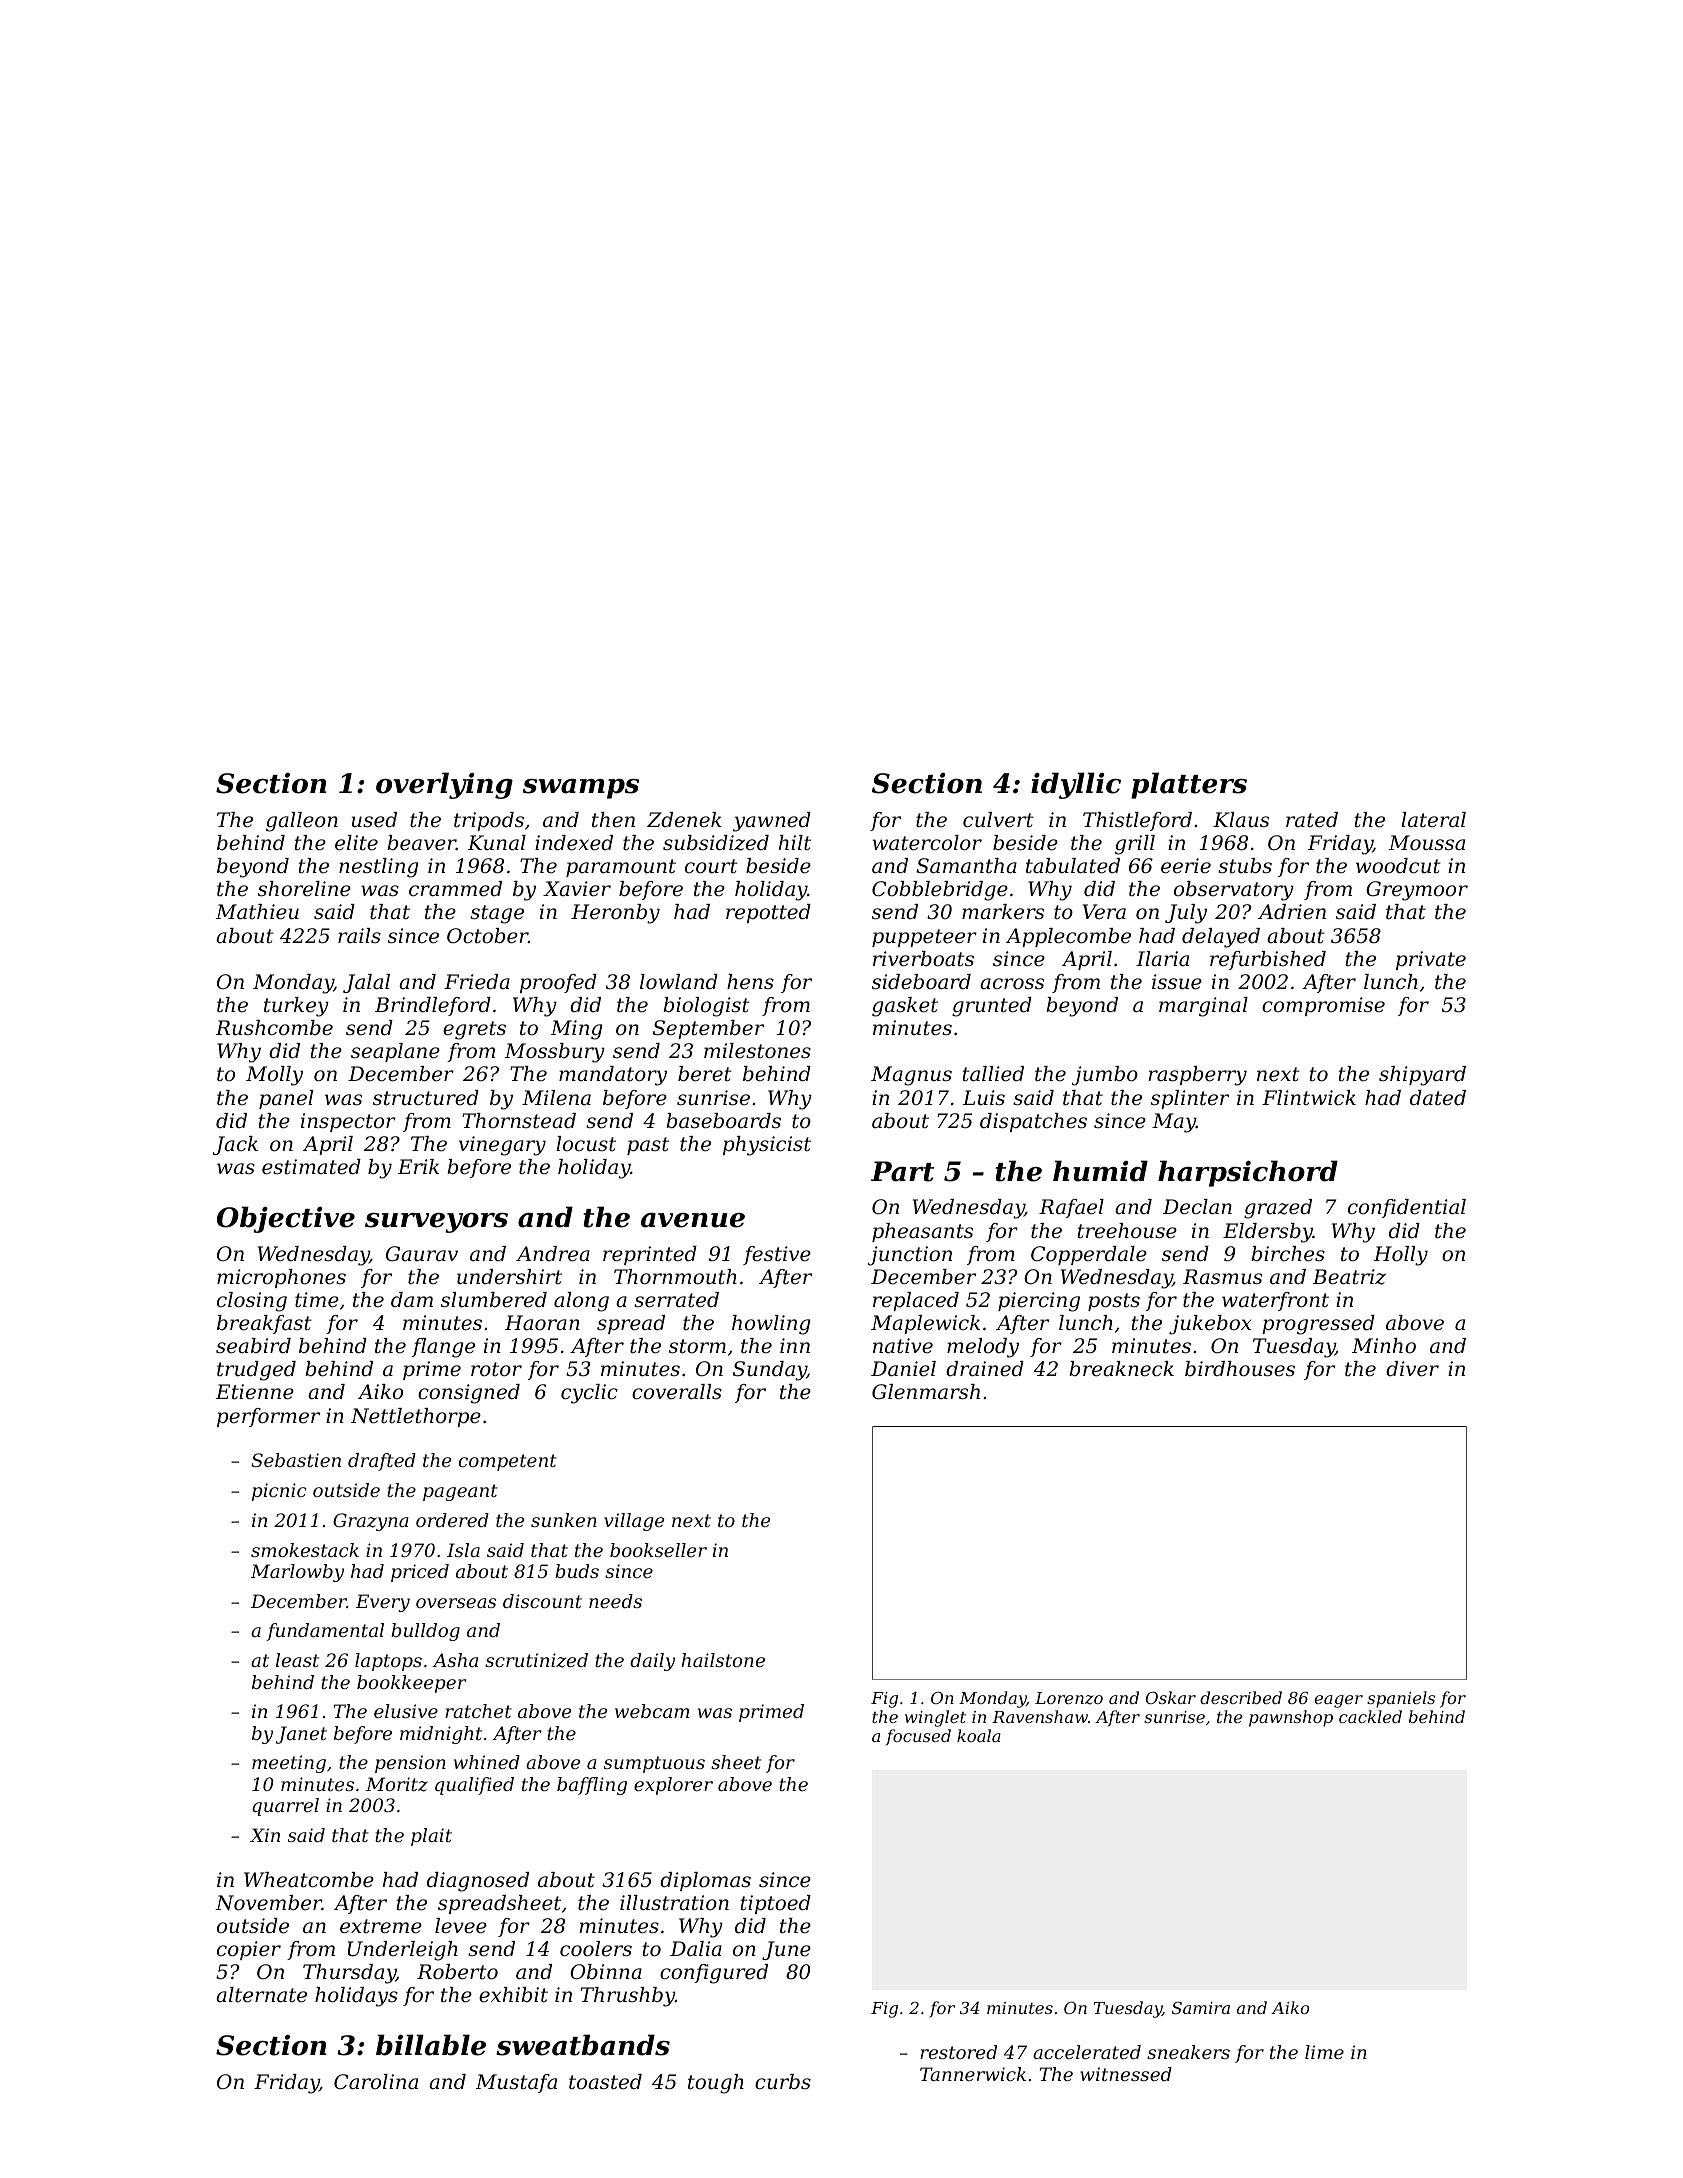 The width and height of the image is (1683, 2178). I want to click on howling, so click(771, 1325).
